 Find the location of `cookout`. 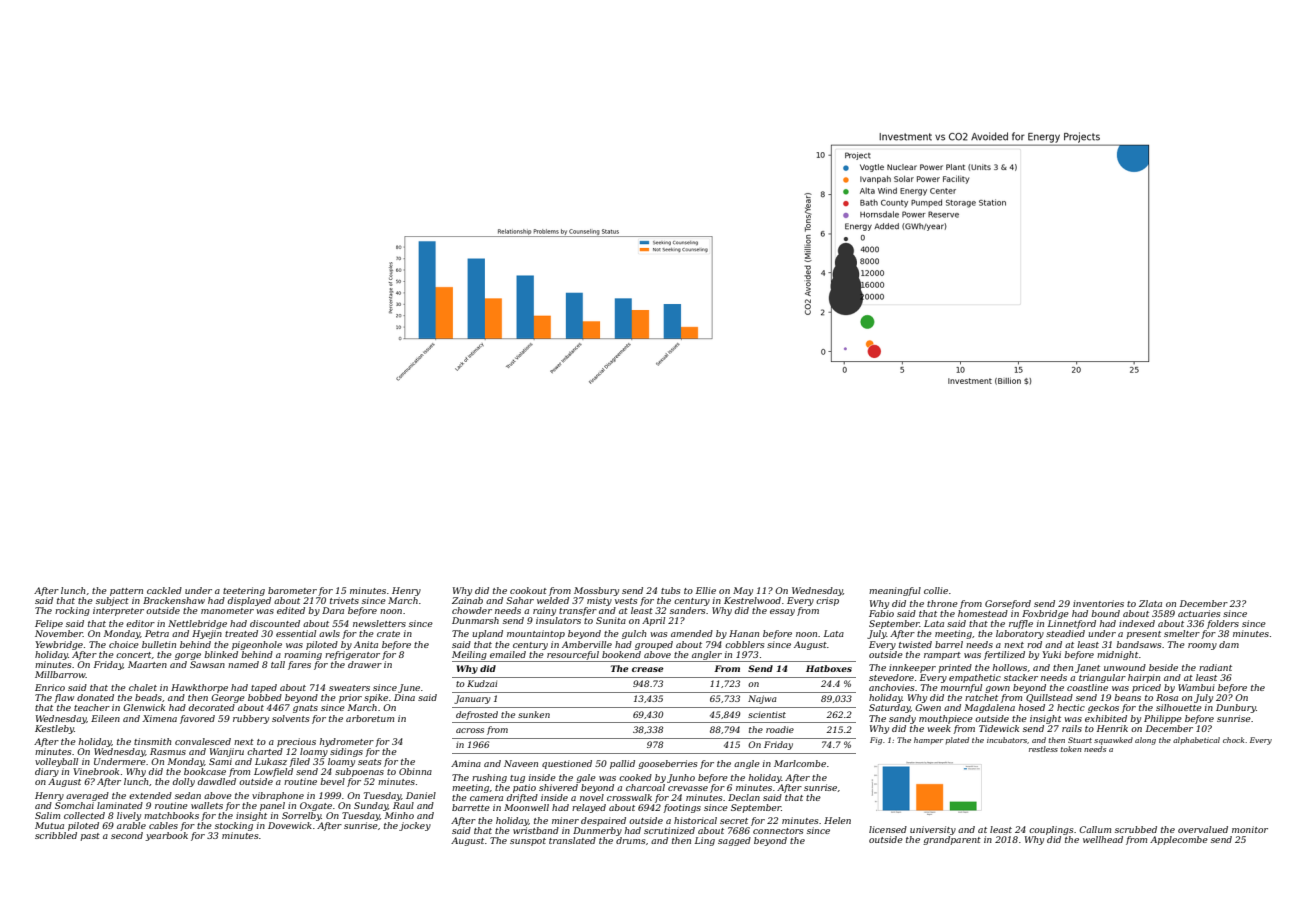

cookout is located at coordinates (528, 590).
